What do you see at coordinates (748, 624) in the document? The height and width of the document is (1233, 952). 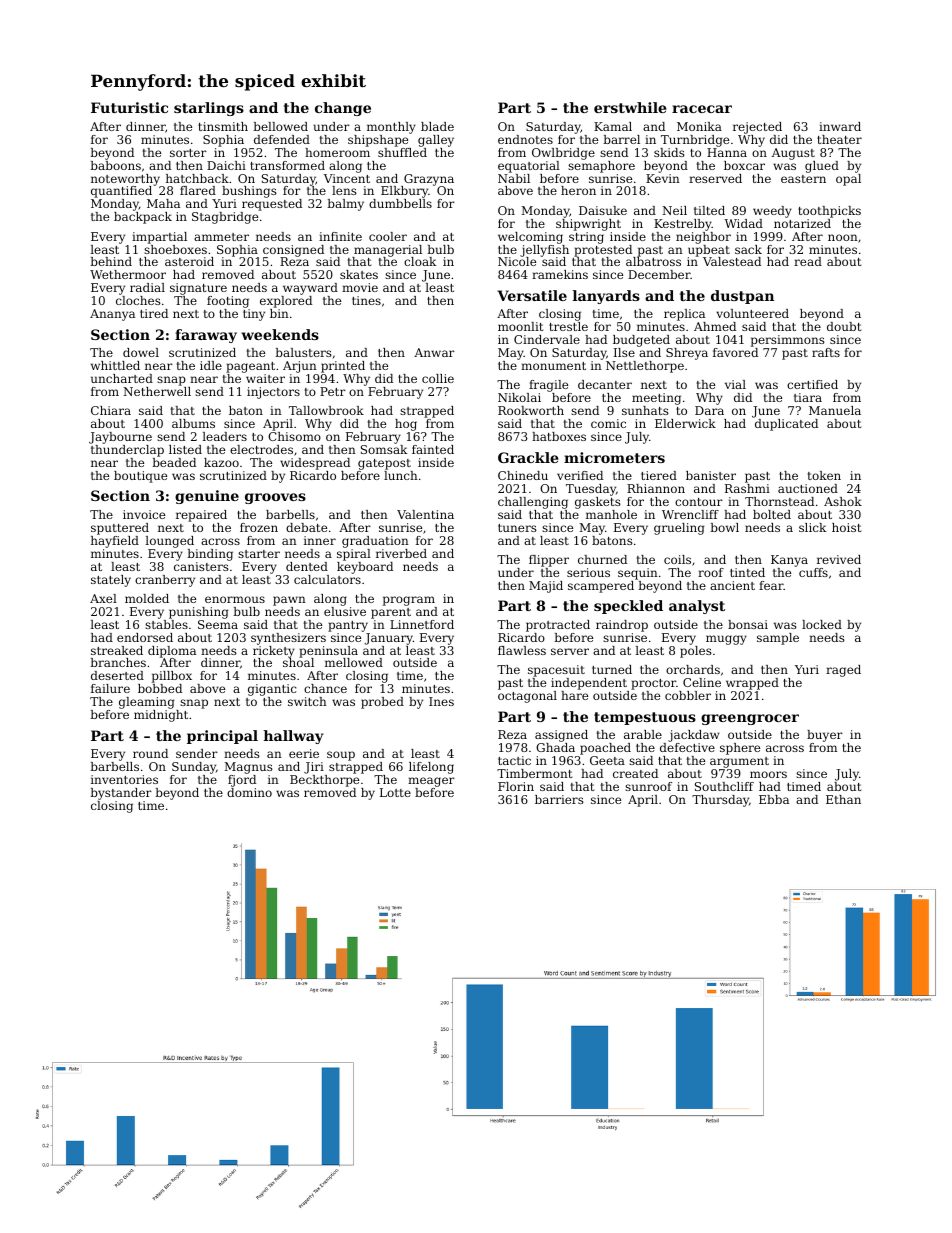 I see `bonsai` at bounding box center [748, 624].
